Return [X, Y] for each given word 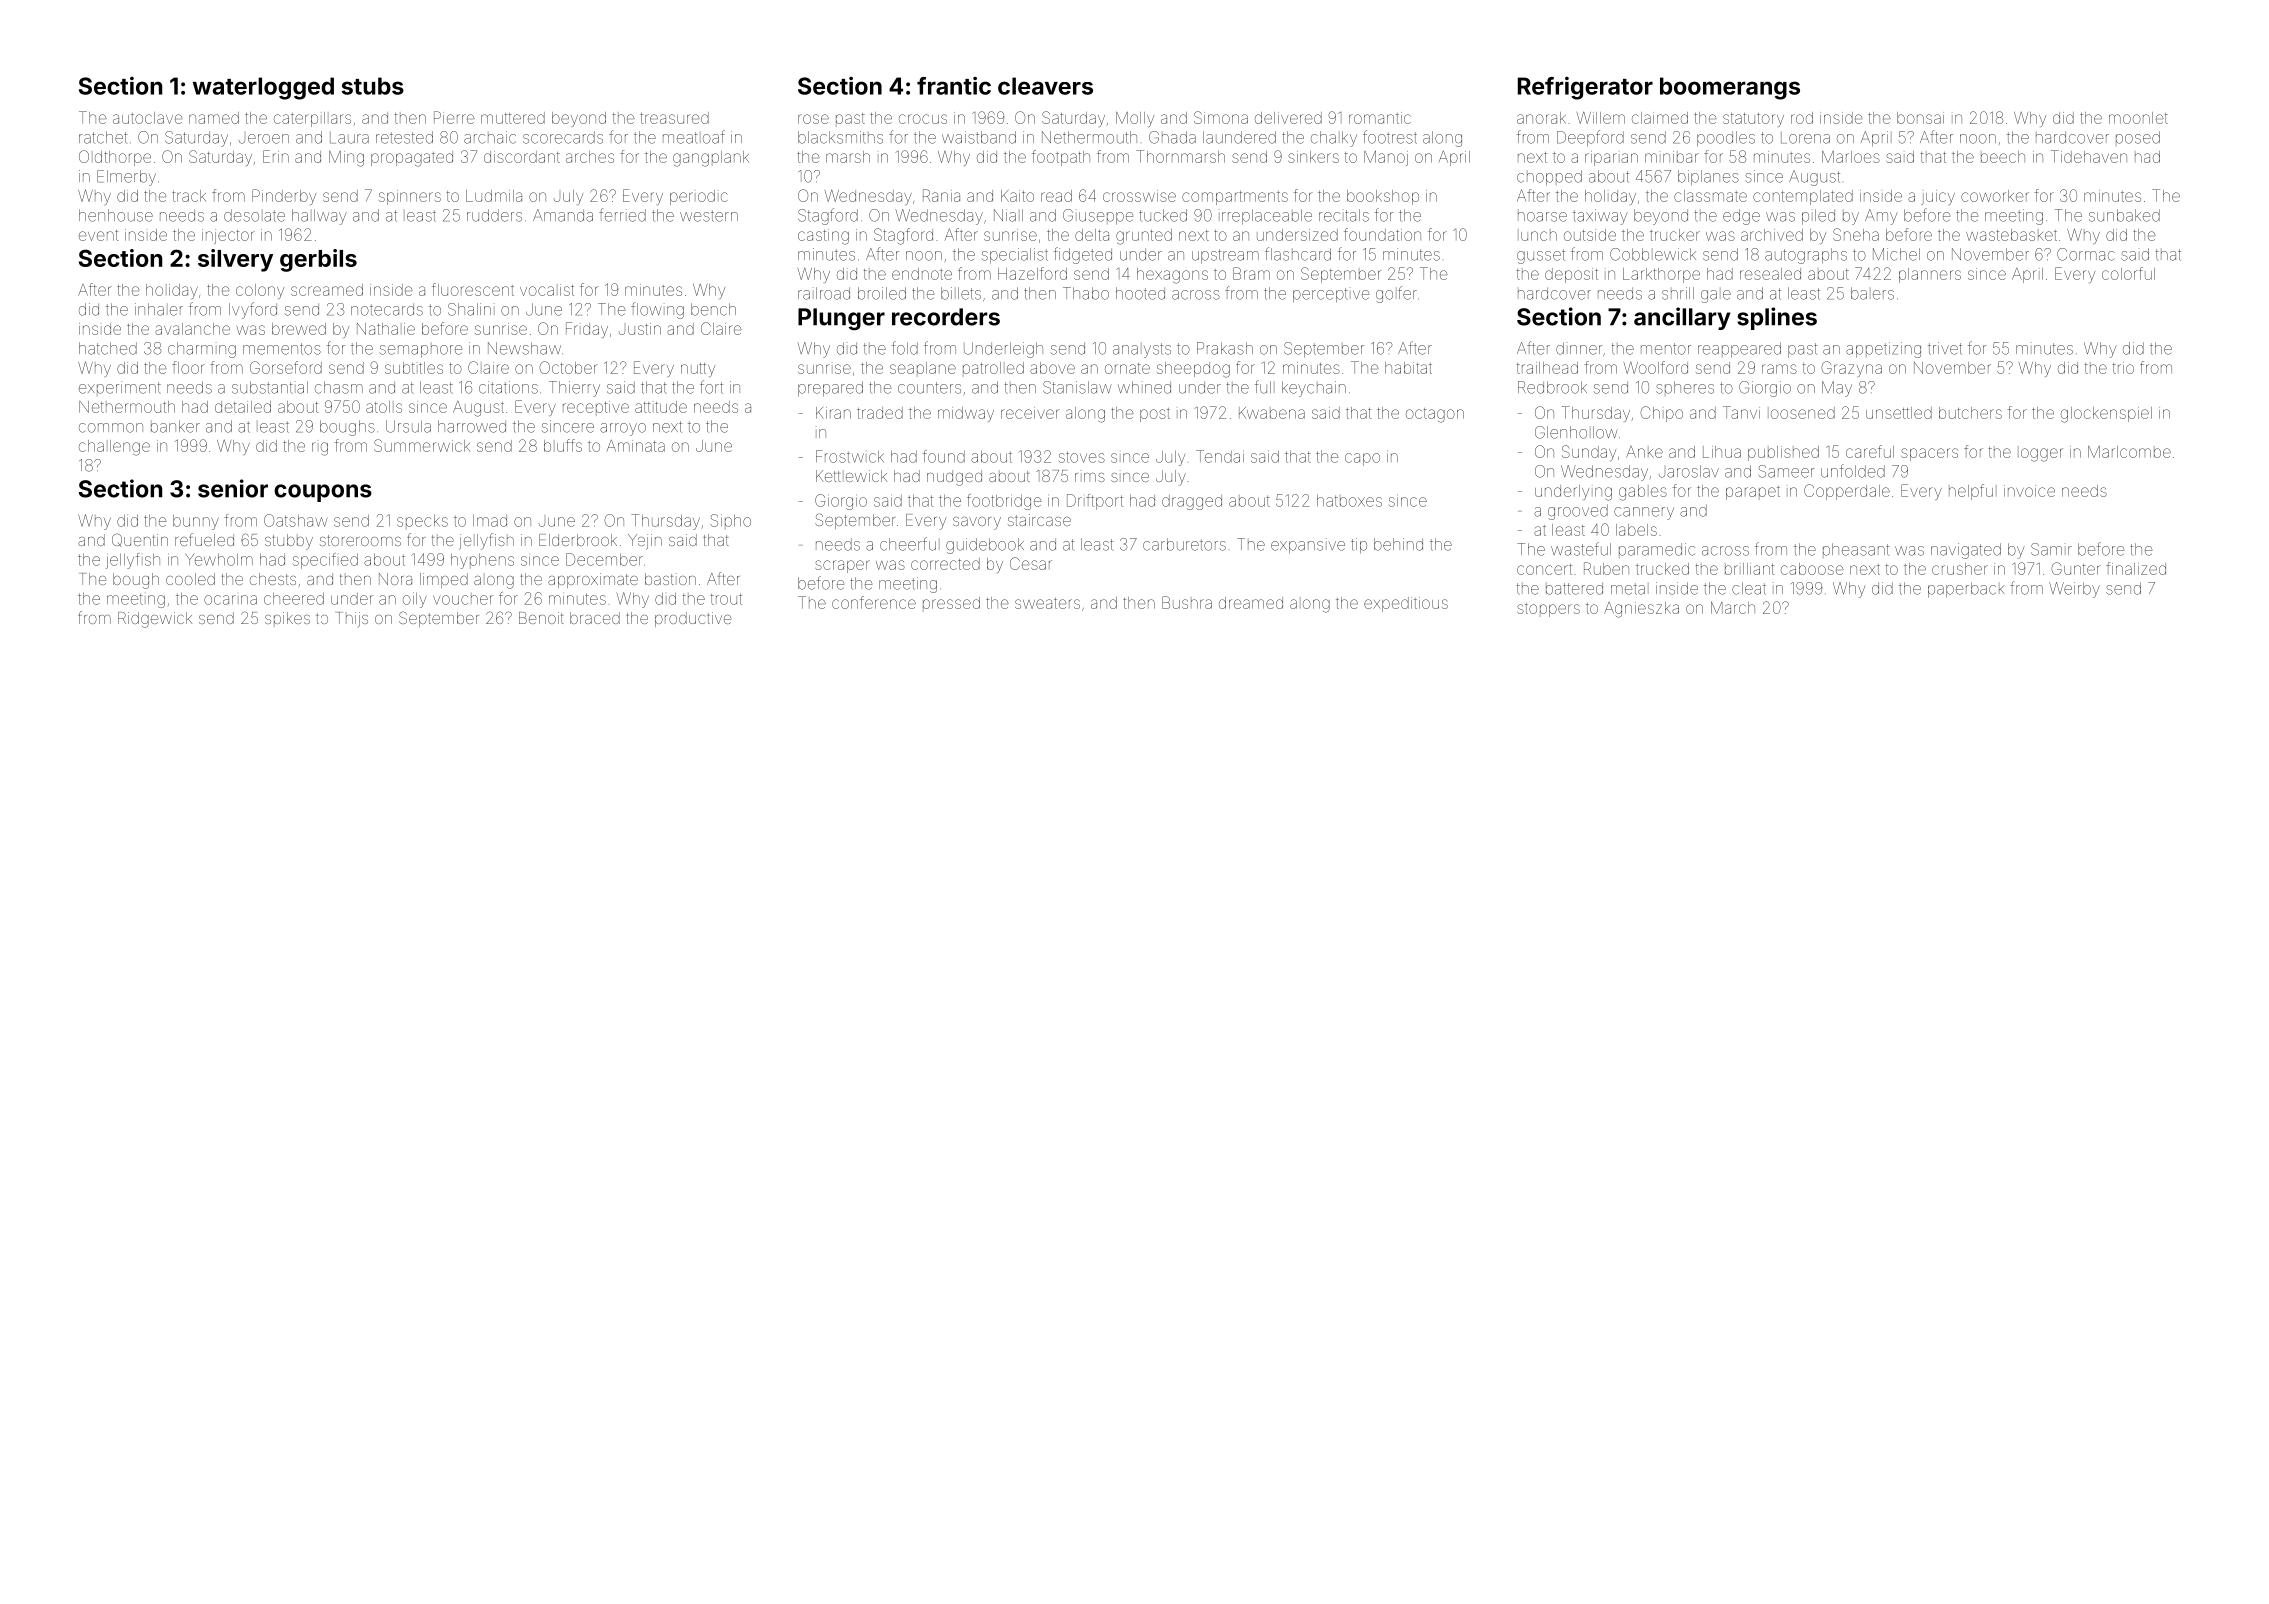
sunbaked [2124, 215]
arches [590, 157]
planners [1930, 275]
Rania [941, 195]
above [1052, 368]
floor [188, 367]
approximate [593, 580]
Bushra [1187, 602]
